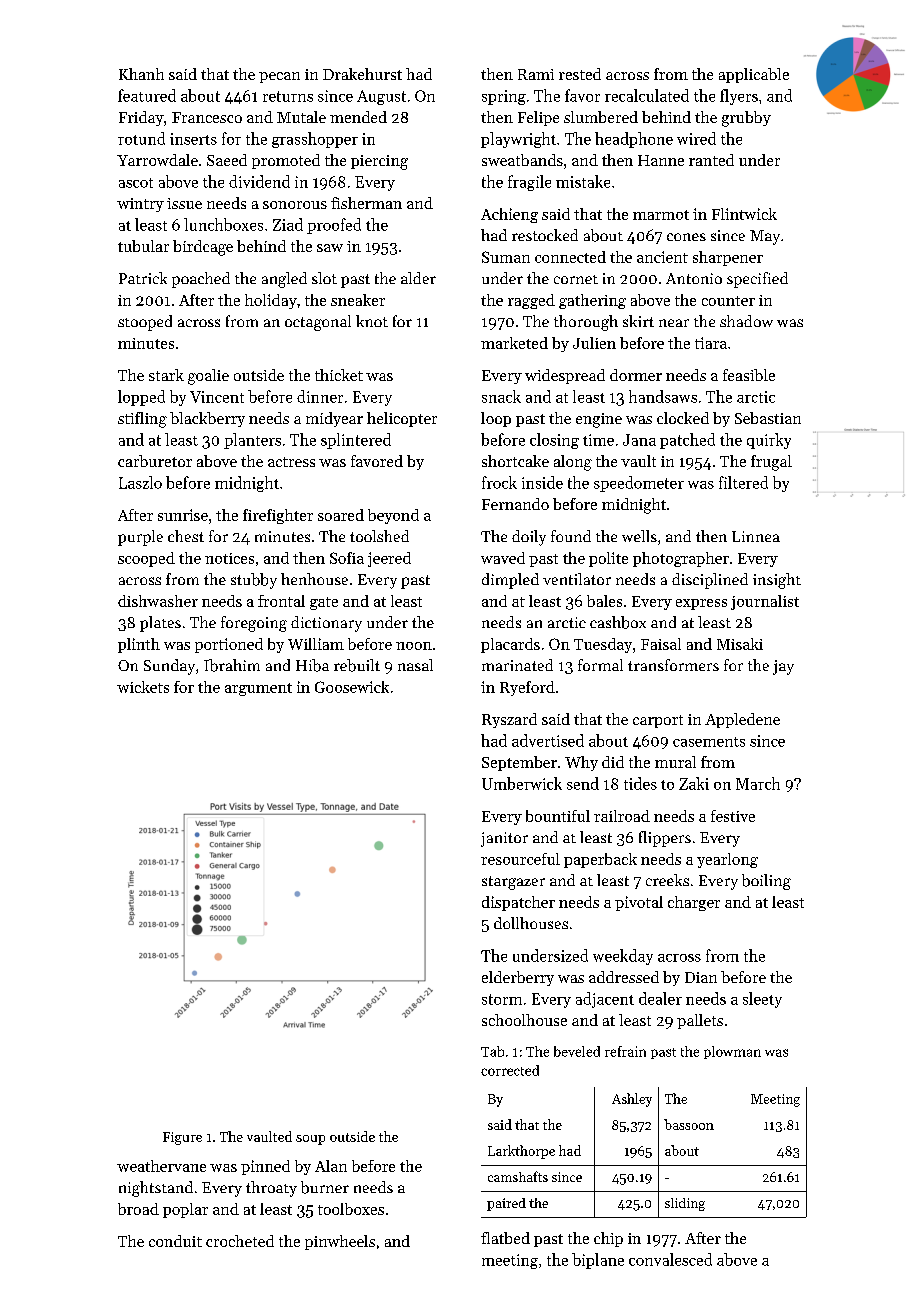  What do you see at coordinates (356, 441) in the image?
I see `splintered` at bounding box center [356, 441].
